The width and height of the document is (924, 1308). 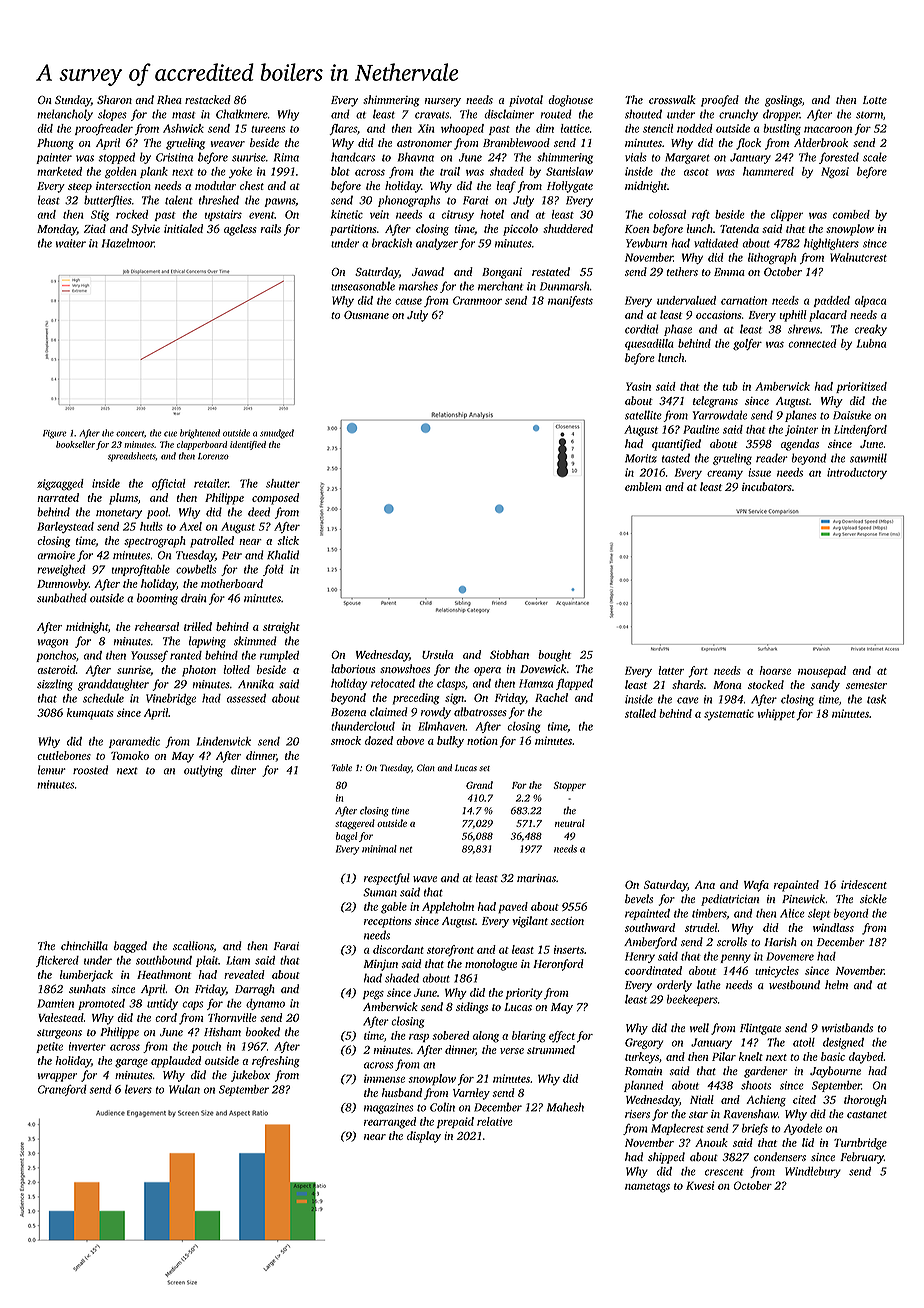 I want to click on modular, so click(x=215, y=185).
